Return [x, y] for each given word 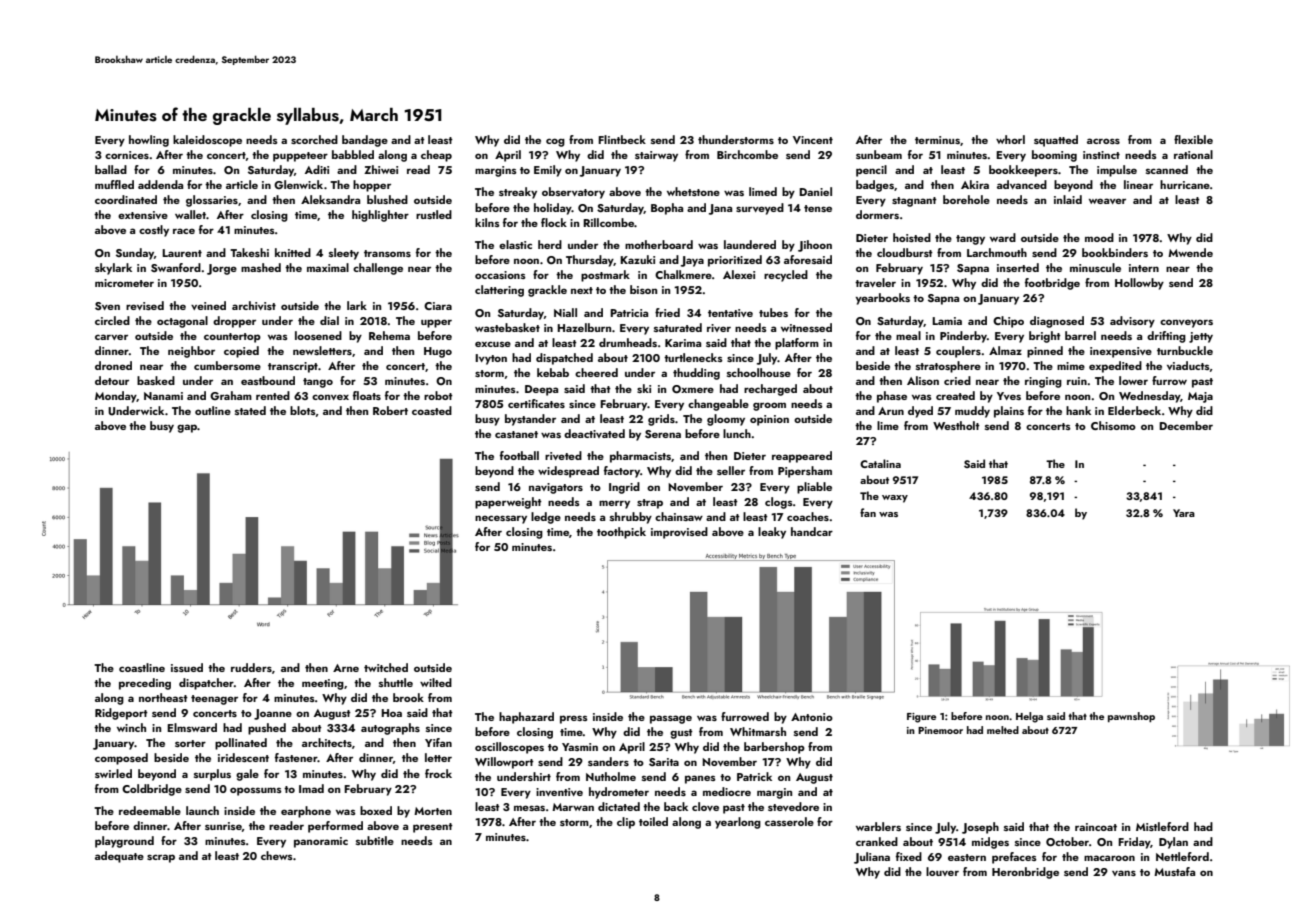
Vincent [813, 140]
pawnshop [1131, 717]
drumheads [628, 342]
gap [187, 428]
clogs [779, 503]
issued [187, 667]
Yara [1184, 513]
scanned [1167, 169]
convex [330, 397]
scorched [314, 139]
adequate [119, 857]
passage [671, 719]
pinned [1045, 352]
